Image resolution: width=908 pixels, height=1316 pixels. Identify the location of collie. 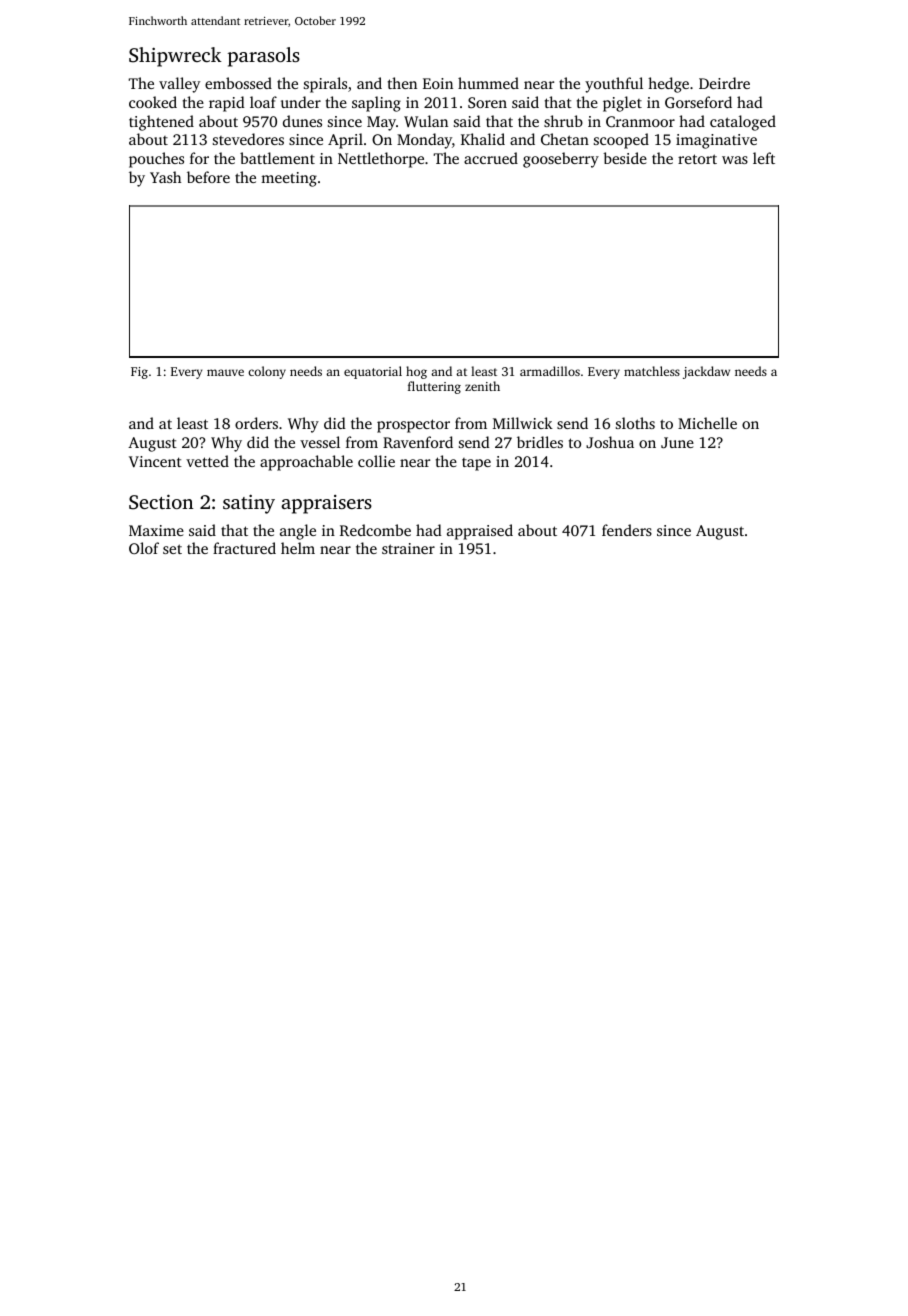
(376, 461).
